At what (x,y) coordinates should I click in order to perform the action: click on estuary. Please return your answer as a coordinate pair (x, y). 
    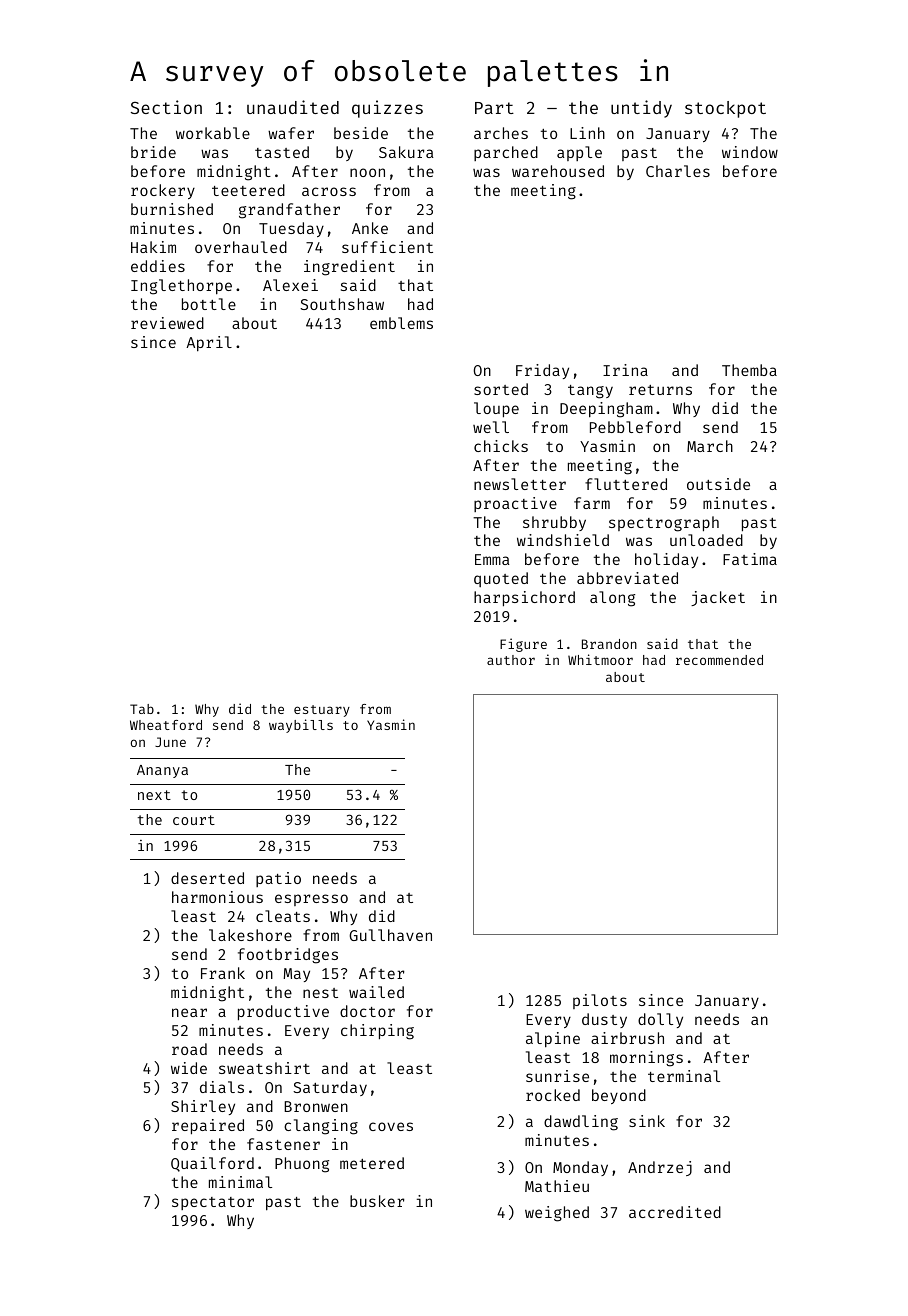
    Looking at the image, I should click on (322, 711).
